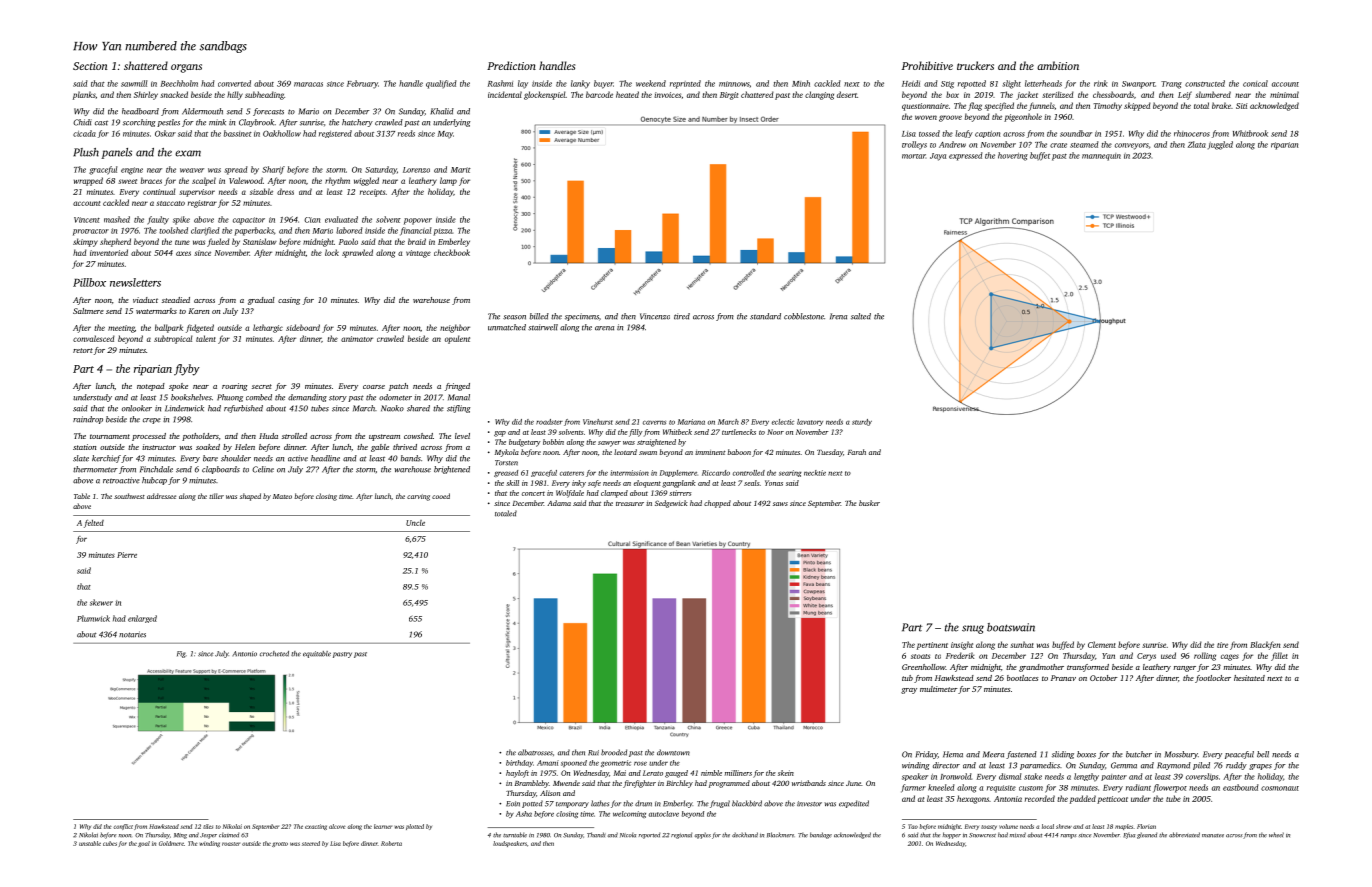 The width and height of the page is (1372, 887). I want to click on neighbor, so click(455, 328).
